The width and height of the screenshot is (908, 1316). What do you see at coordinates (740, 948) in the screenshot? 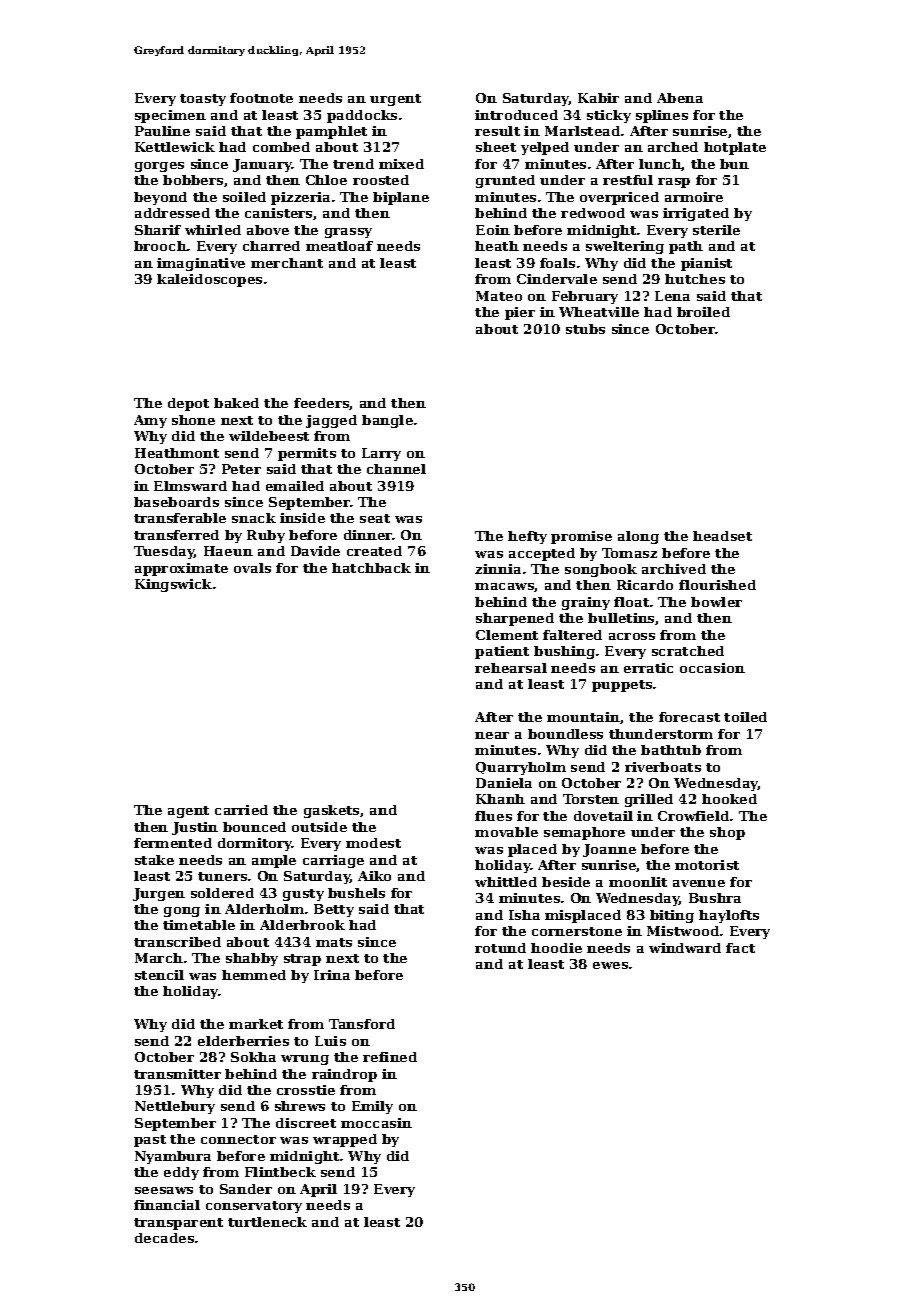
I see `fact` at bounding box center [740, 948].
